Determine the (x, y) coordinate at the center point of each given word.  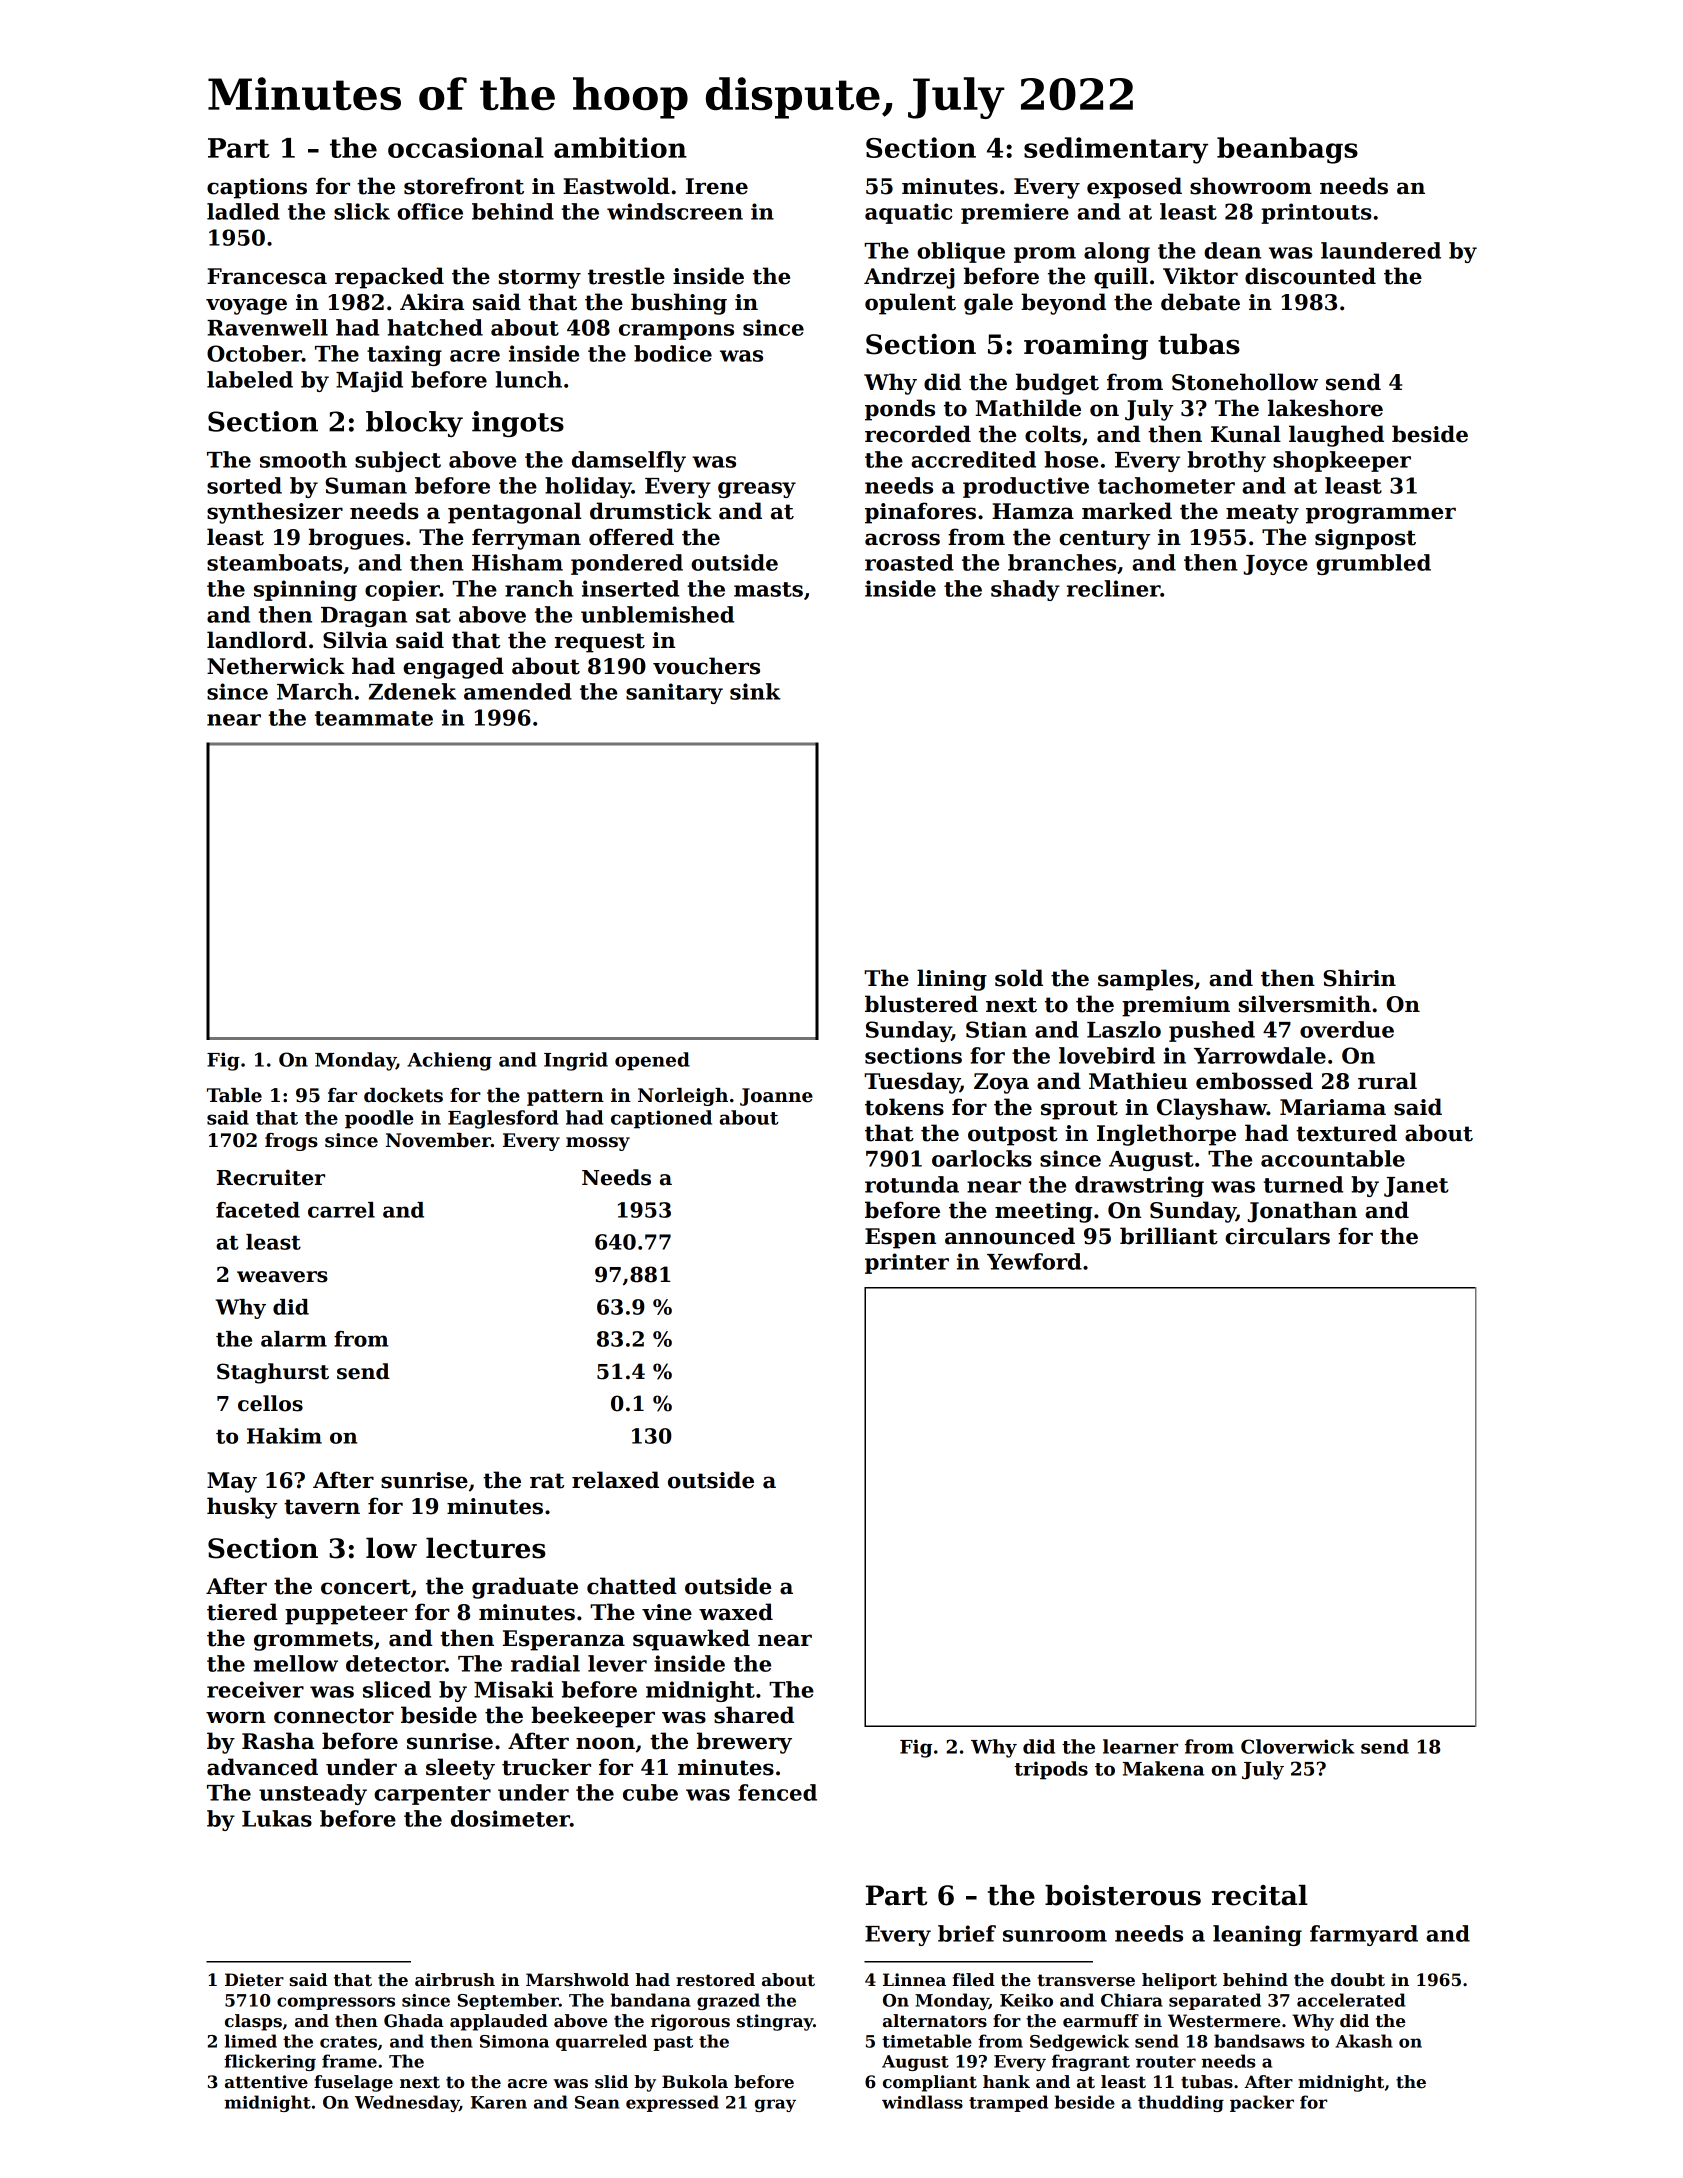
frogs (291, 1142)
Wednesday (407, 2103)
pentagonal (514, 513)
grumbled (1373, 564)
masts (768, 589)
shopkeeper (1342, 461)
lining (952, 980)
